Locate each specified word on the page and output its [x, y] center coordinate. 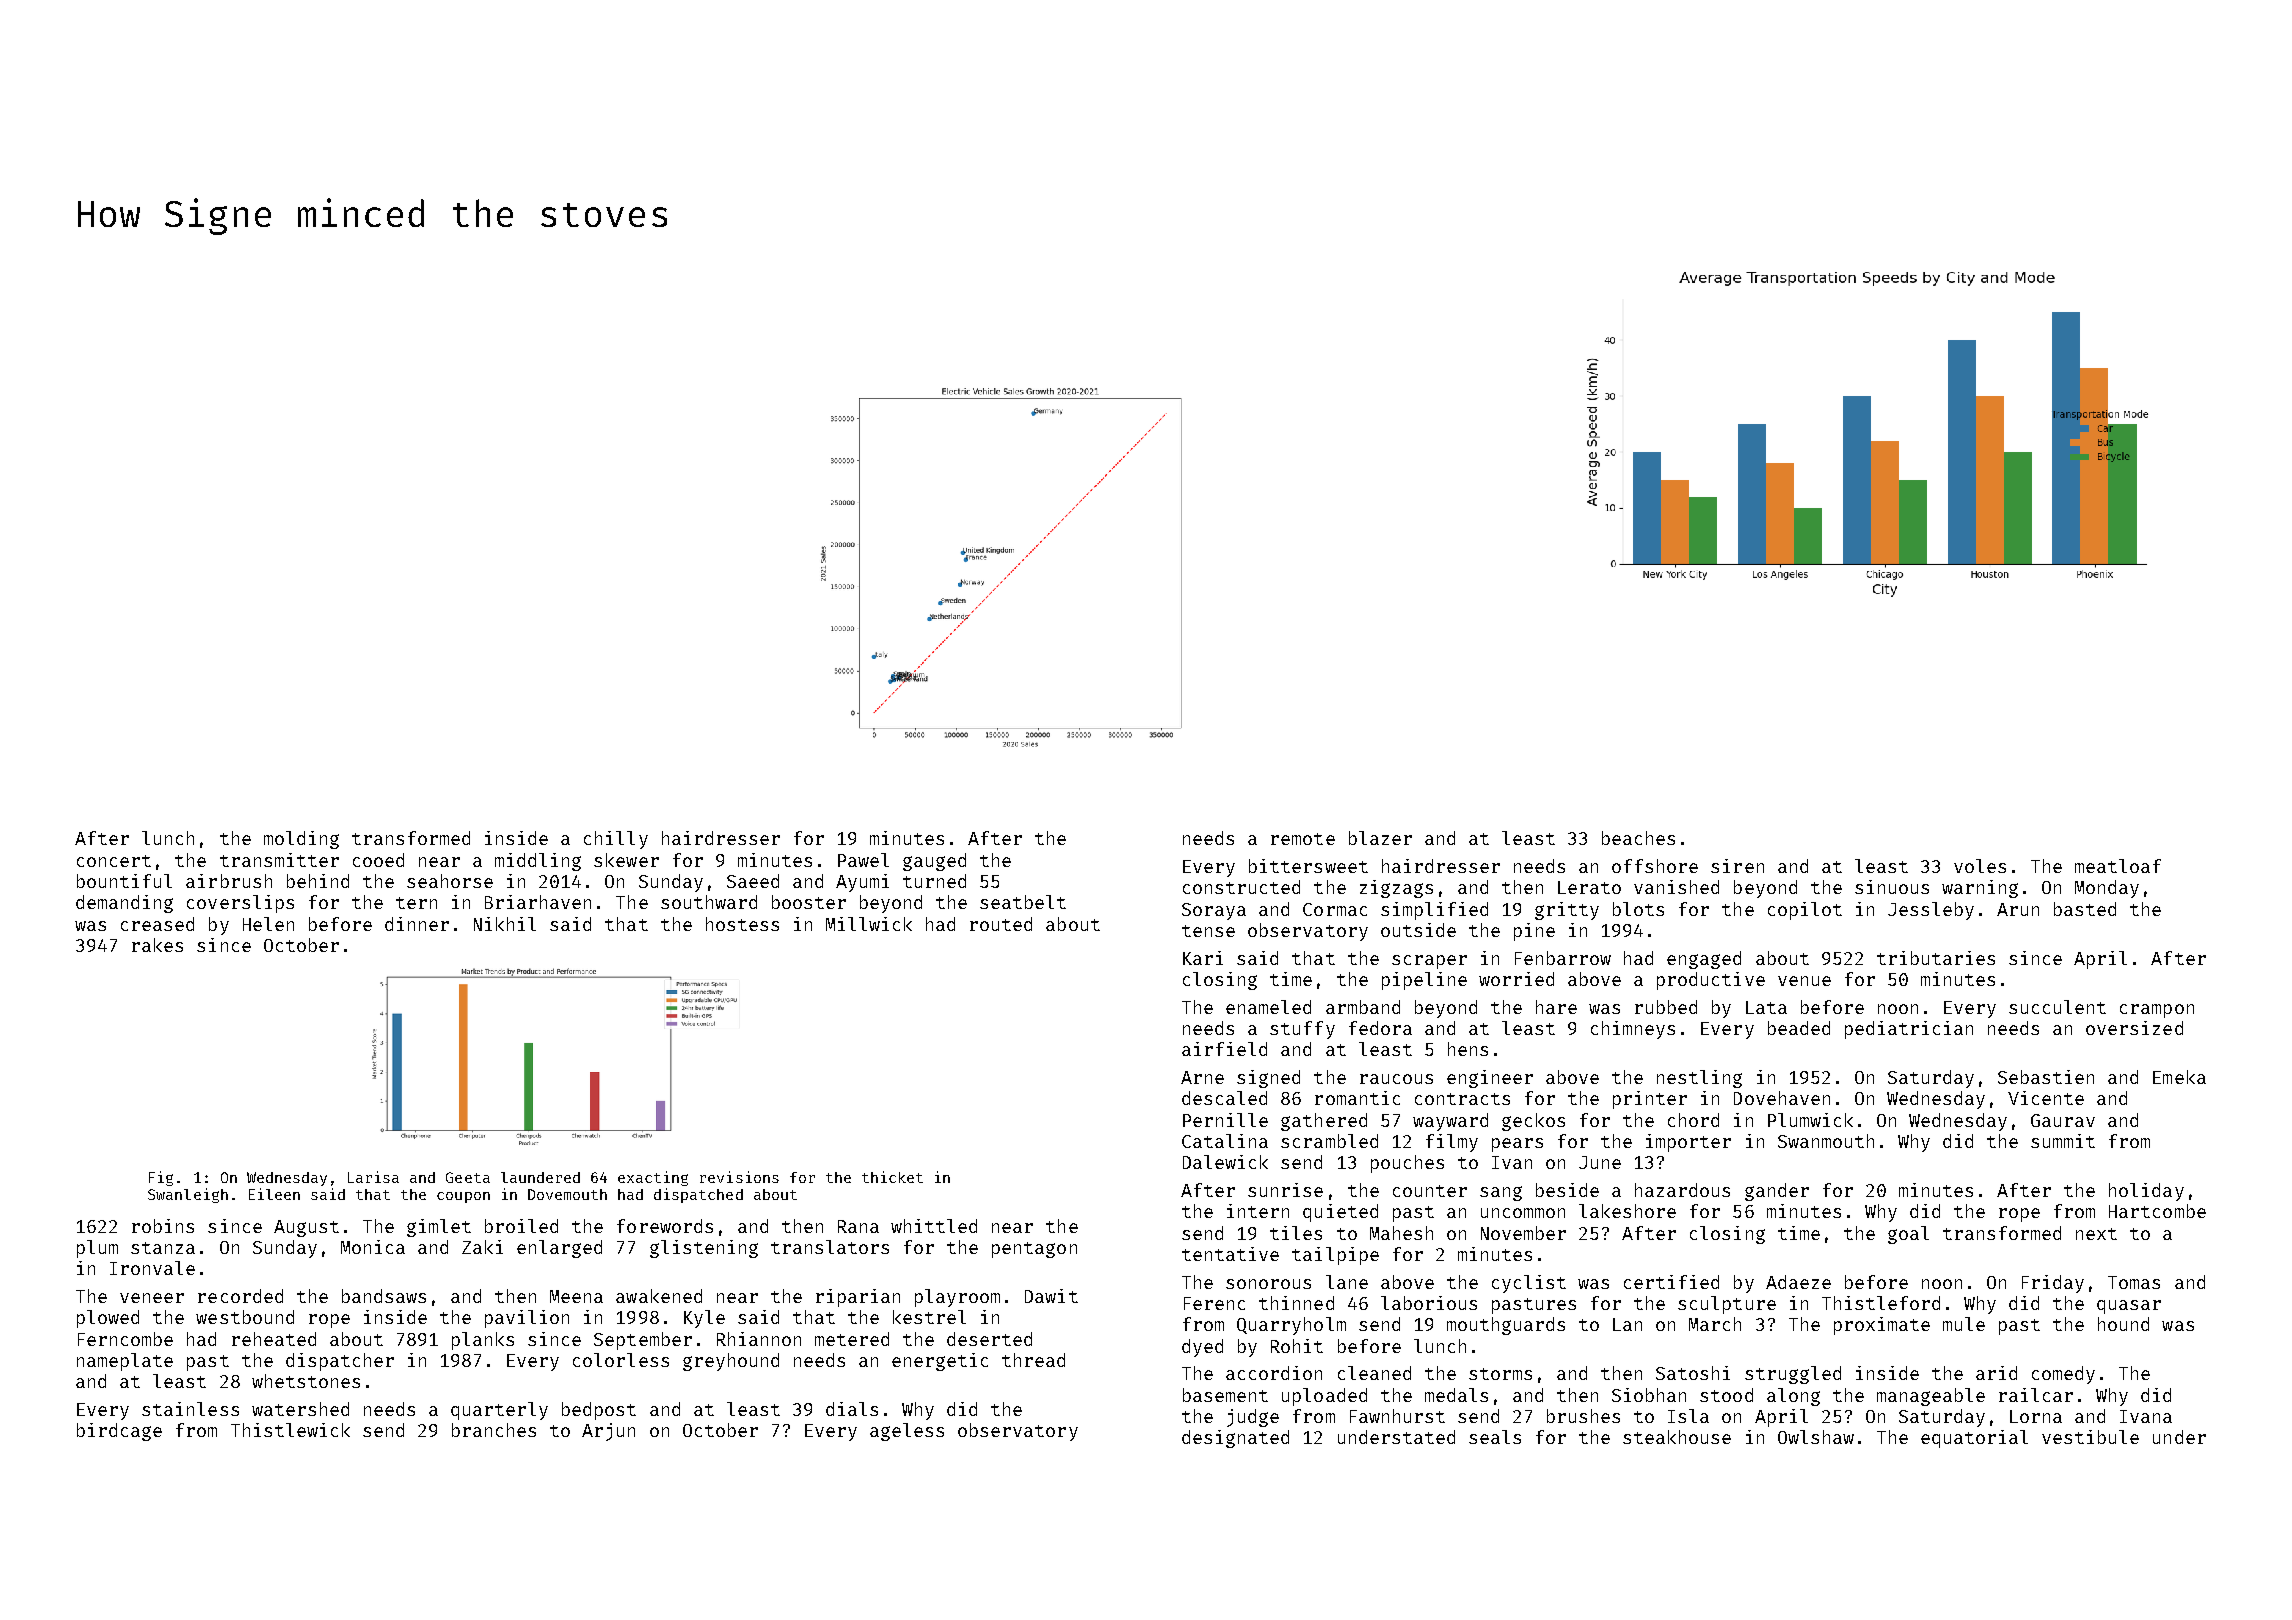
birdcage [119, 1432]
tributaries [1936, 958]
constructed [1241, 887]
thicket [892, 1177]
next [2096, 1234]
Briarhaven [538, 902]
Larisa [373, 1177]
